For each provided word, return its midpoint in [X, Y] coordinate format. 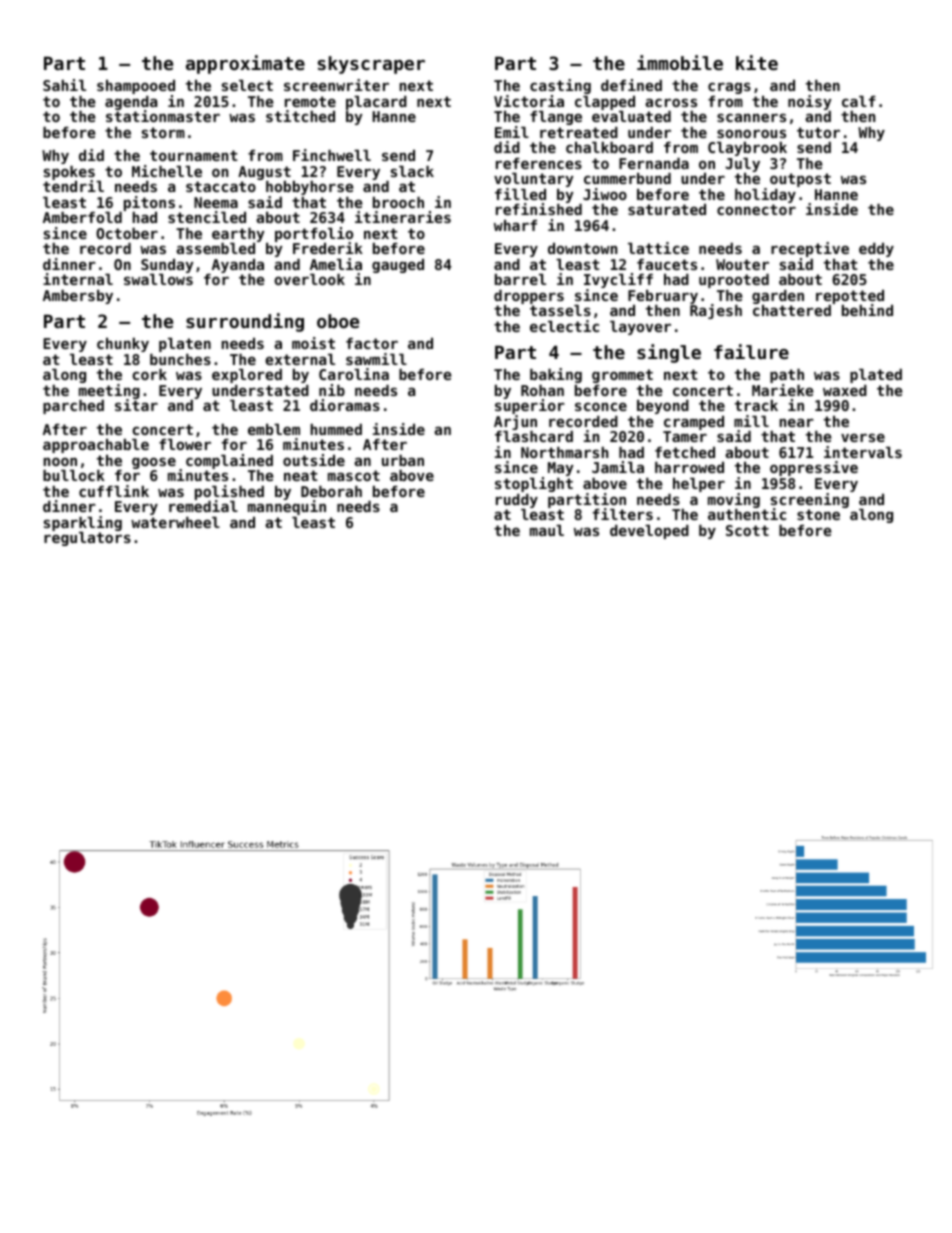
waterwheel [175, 522]
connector [756, 210]
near [796, 422]
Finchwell [332, 155]
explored [247, 376]
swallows [158, 279]
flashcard [534, 436]
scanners [751, 117]
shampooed [136, 87]
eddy [876, 250]
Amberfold [82, 217]
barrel [520, 279]
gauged [398, 266]
